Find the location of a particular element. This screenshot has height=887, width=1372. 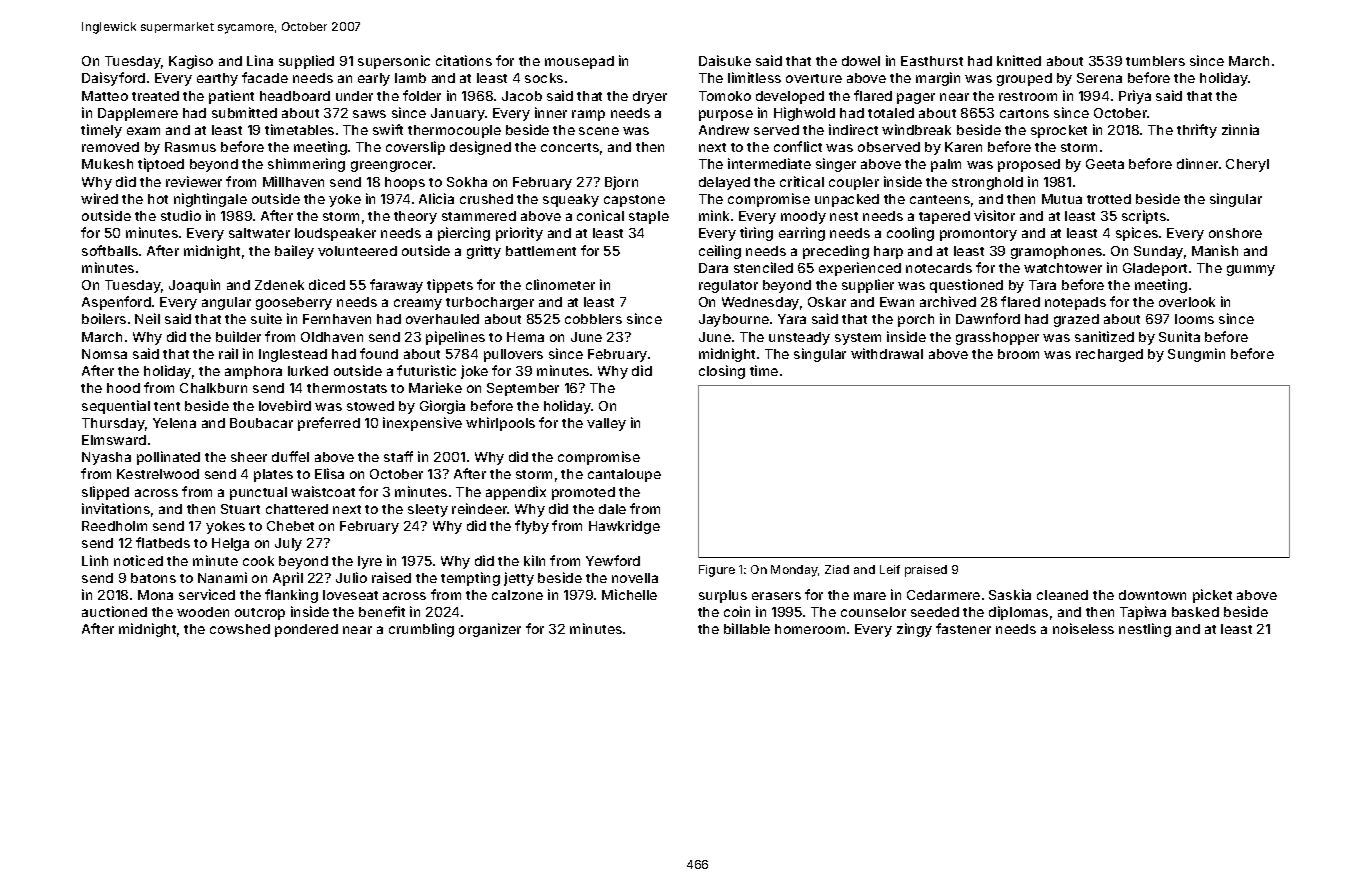

loudspeaker is located at coordinates (335, 234).
